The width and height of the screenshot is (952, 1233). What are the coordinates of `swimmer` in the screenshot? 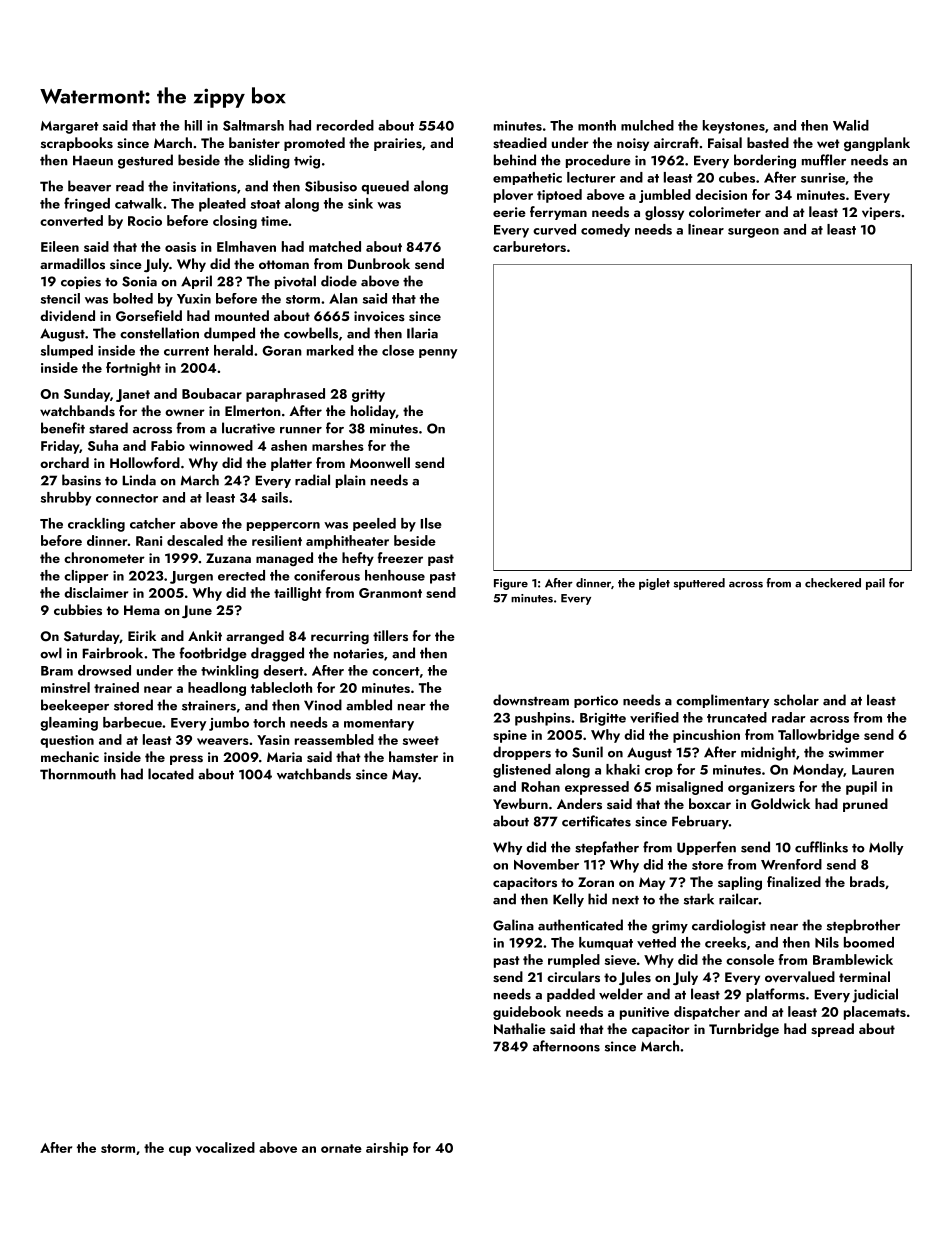 It's located at (856, 752).
